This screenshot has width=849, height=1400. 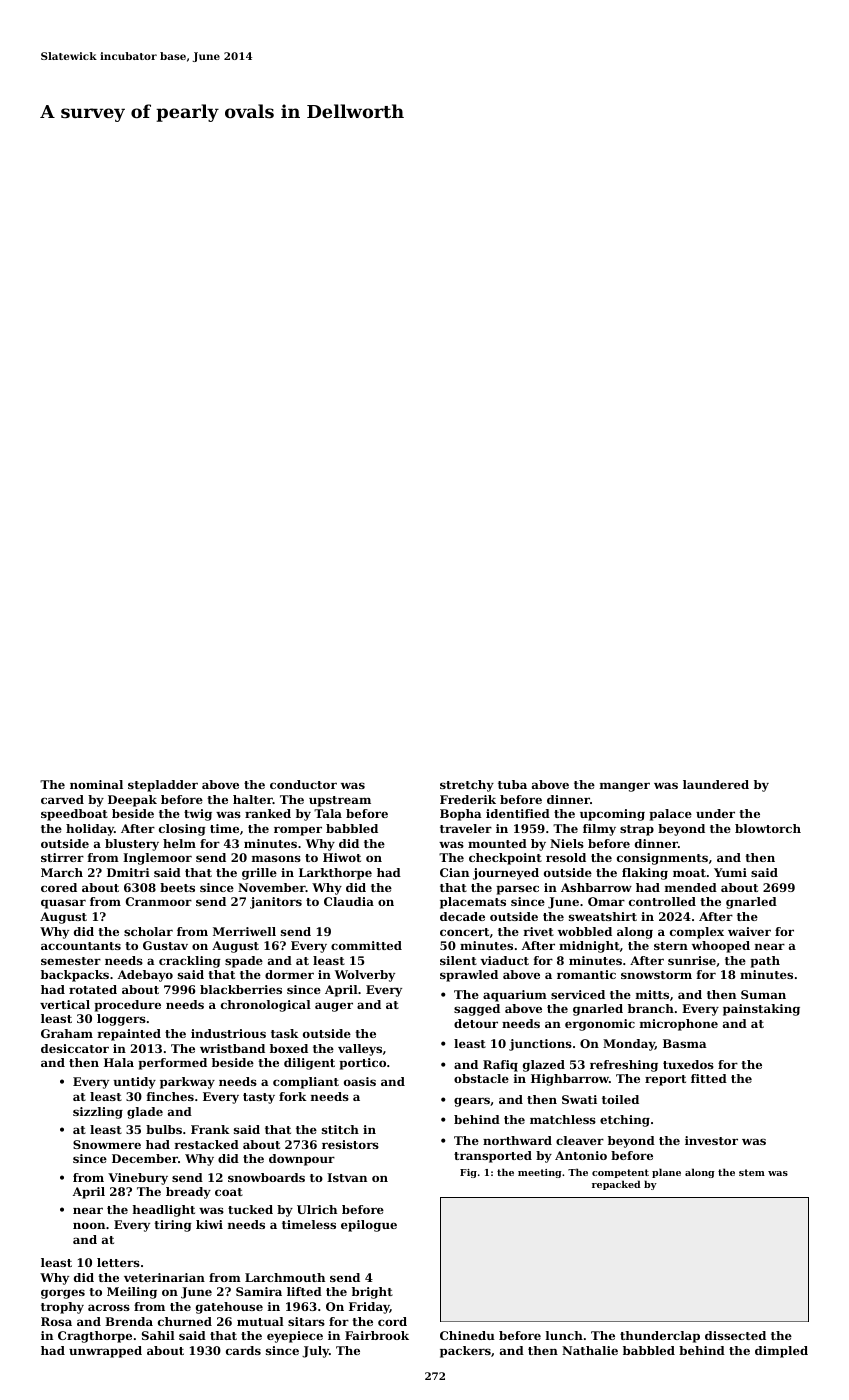 What do you see at coordinates (372, 1293) in the screenshot?
I see `bright` at bounding box center [372, 1293].
